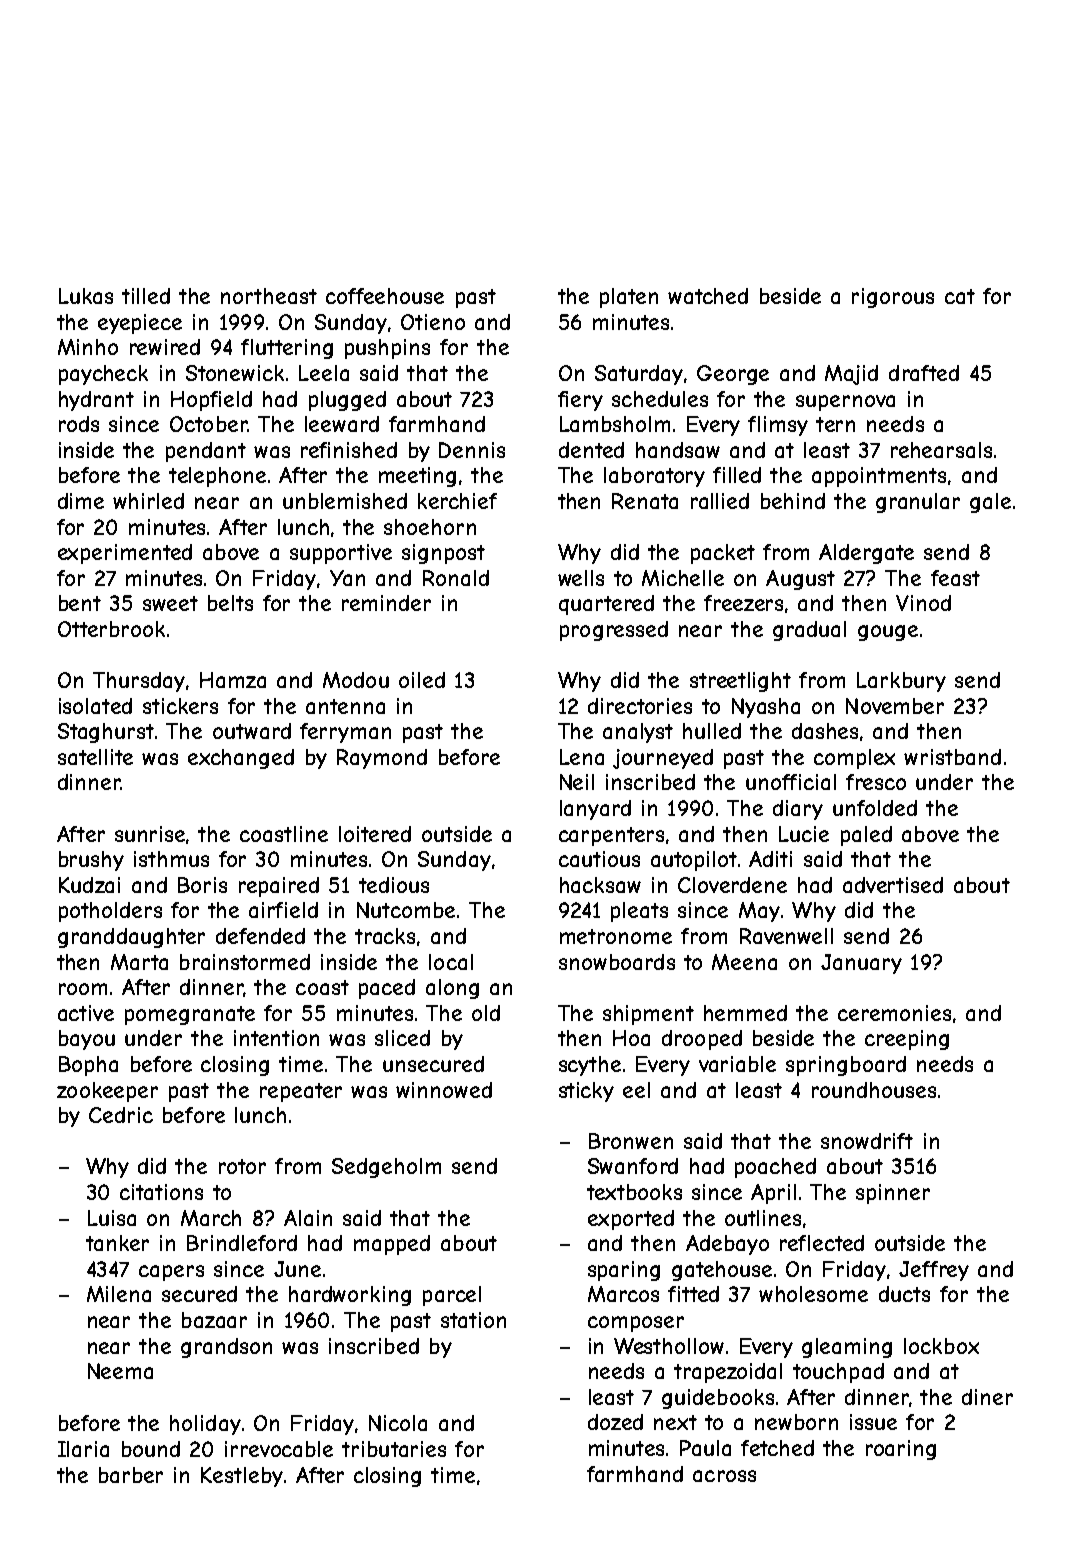 The image size is (1075, 1558). I want to click on pendant, so click(206, 452).
